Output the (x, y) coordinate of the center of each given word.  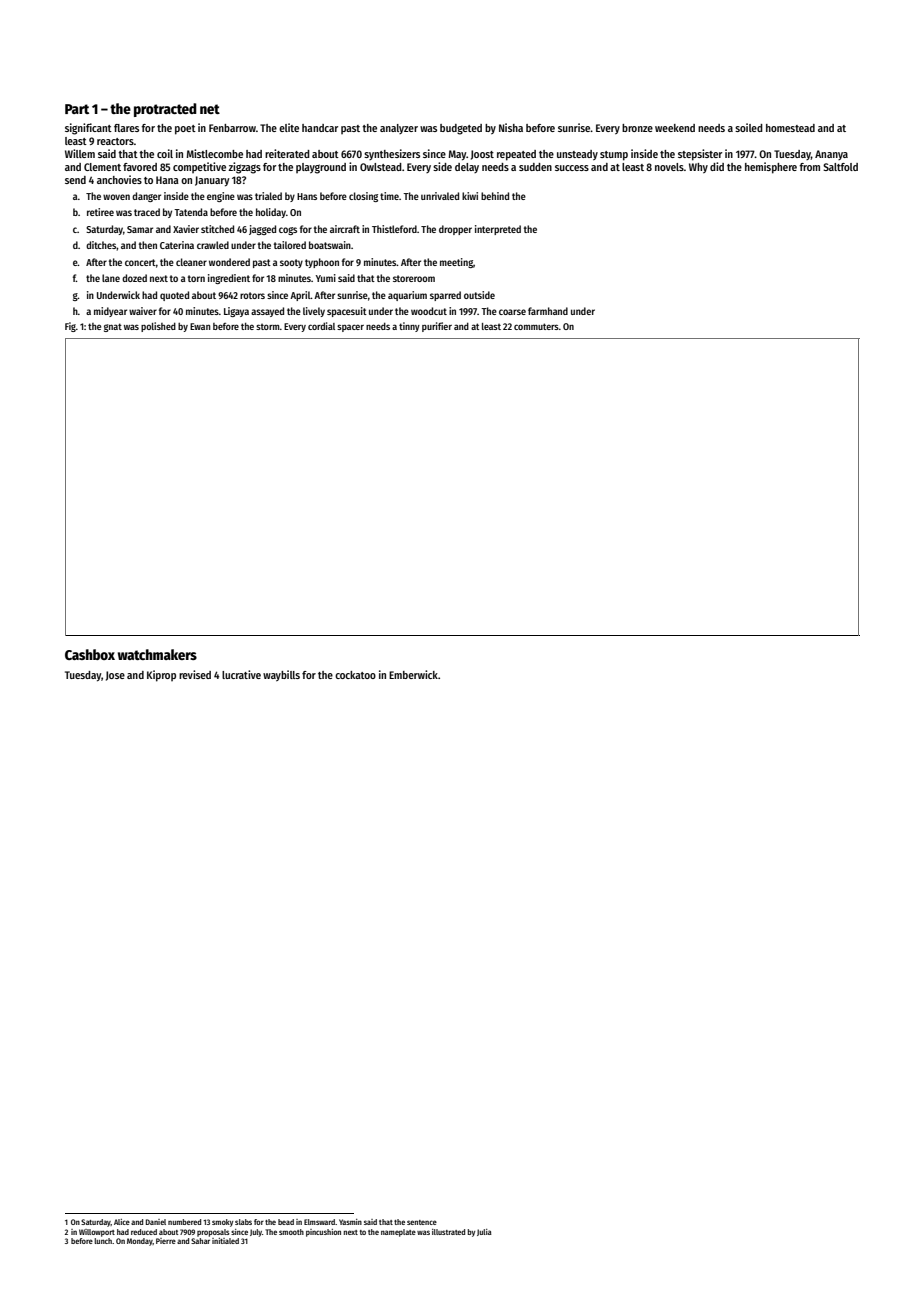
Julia (484, 1232)
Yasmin (350, 1222)
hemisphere (771, 168)
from (809, 167)
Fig (70, 327)
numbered (184, 1222)
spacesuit (347, 312)
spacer (350, 328)
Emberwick (413, 674)
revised (195, 674)
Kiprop (161, 676)
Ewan (200, 326)
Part (77, 109)
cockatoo (355, 675)
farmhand (548, 311)
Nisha (511, 127)
